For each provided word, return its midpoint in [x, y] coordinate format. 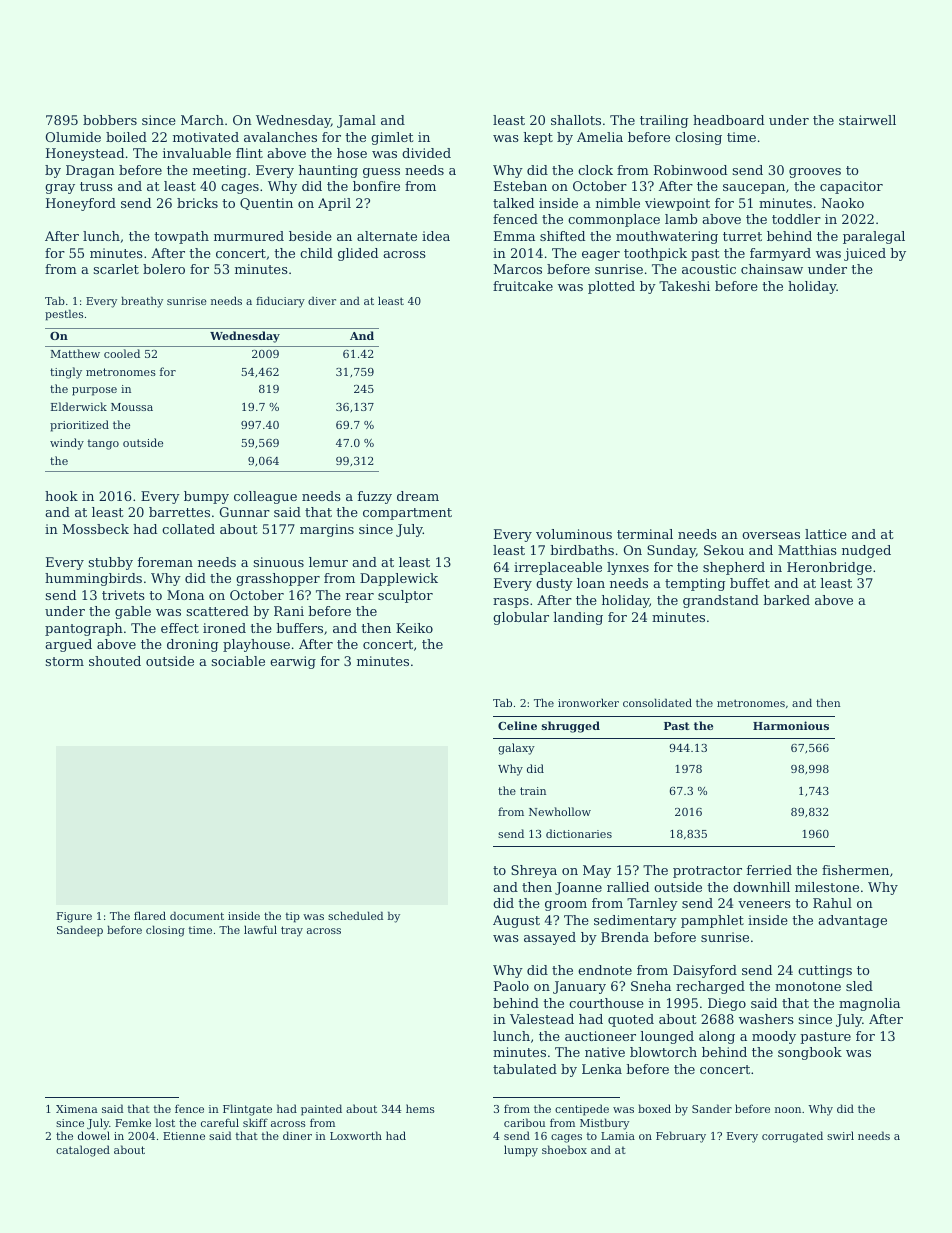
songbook [810, 1053]
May [597, 871]
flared [150, 915]
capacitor [851, 187]
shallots [576, 120]
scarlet [116, 269]
